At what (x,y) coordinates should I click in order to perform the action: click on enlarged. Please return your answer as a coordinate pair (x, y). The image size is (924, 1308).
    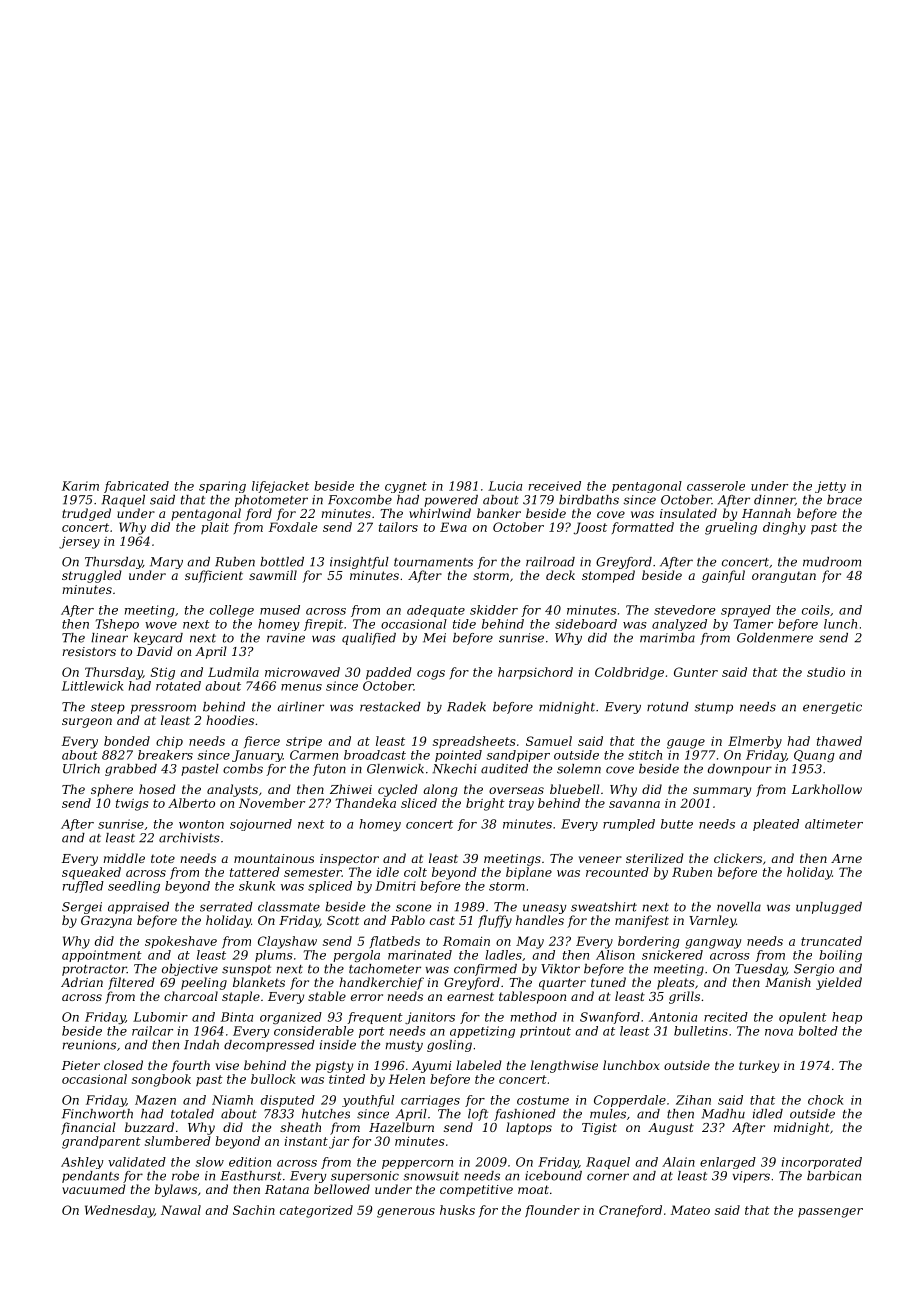
    Looking at the image, I should click on (728, 1163).
